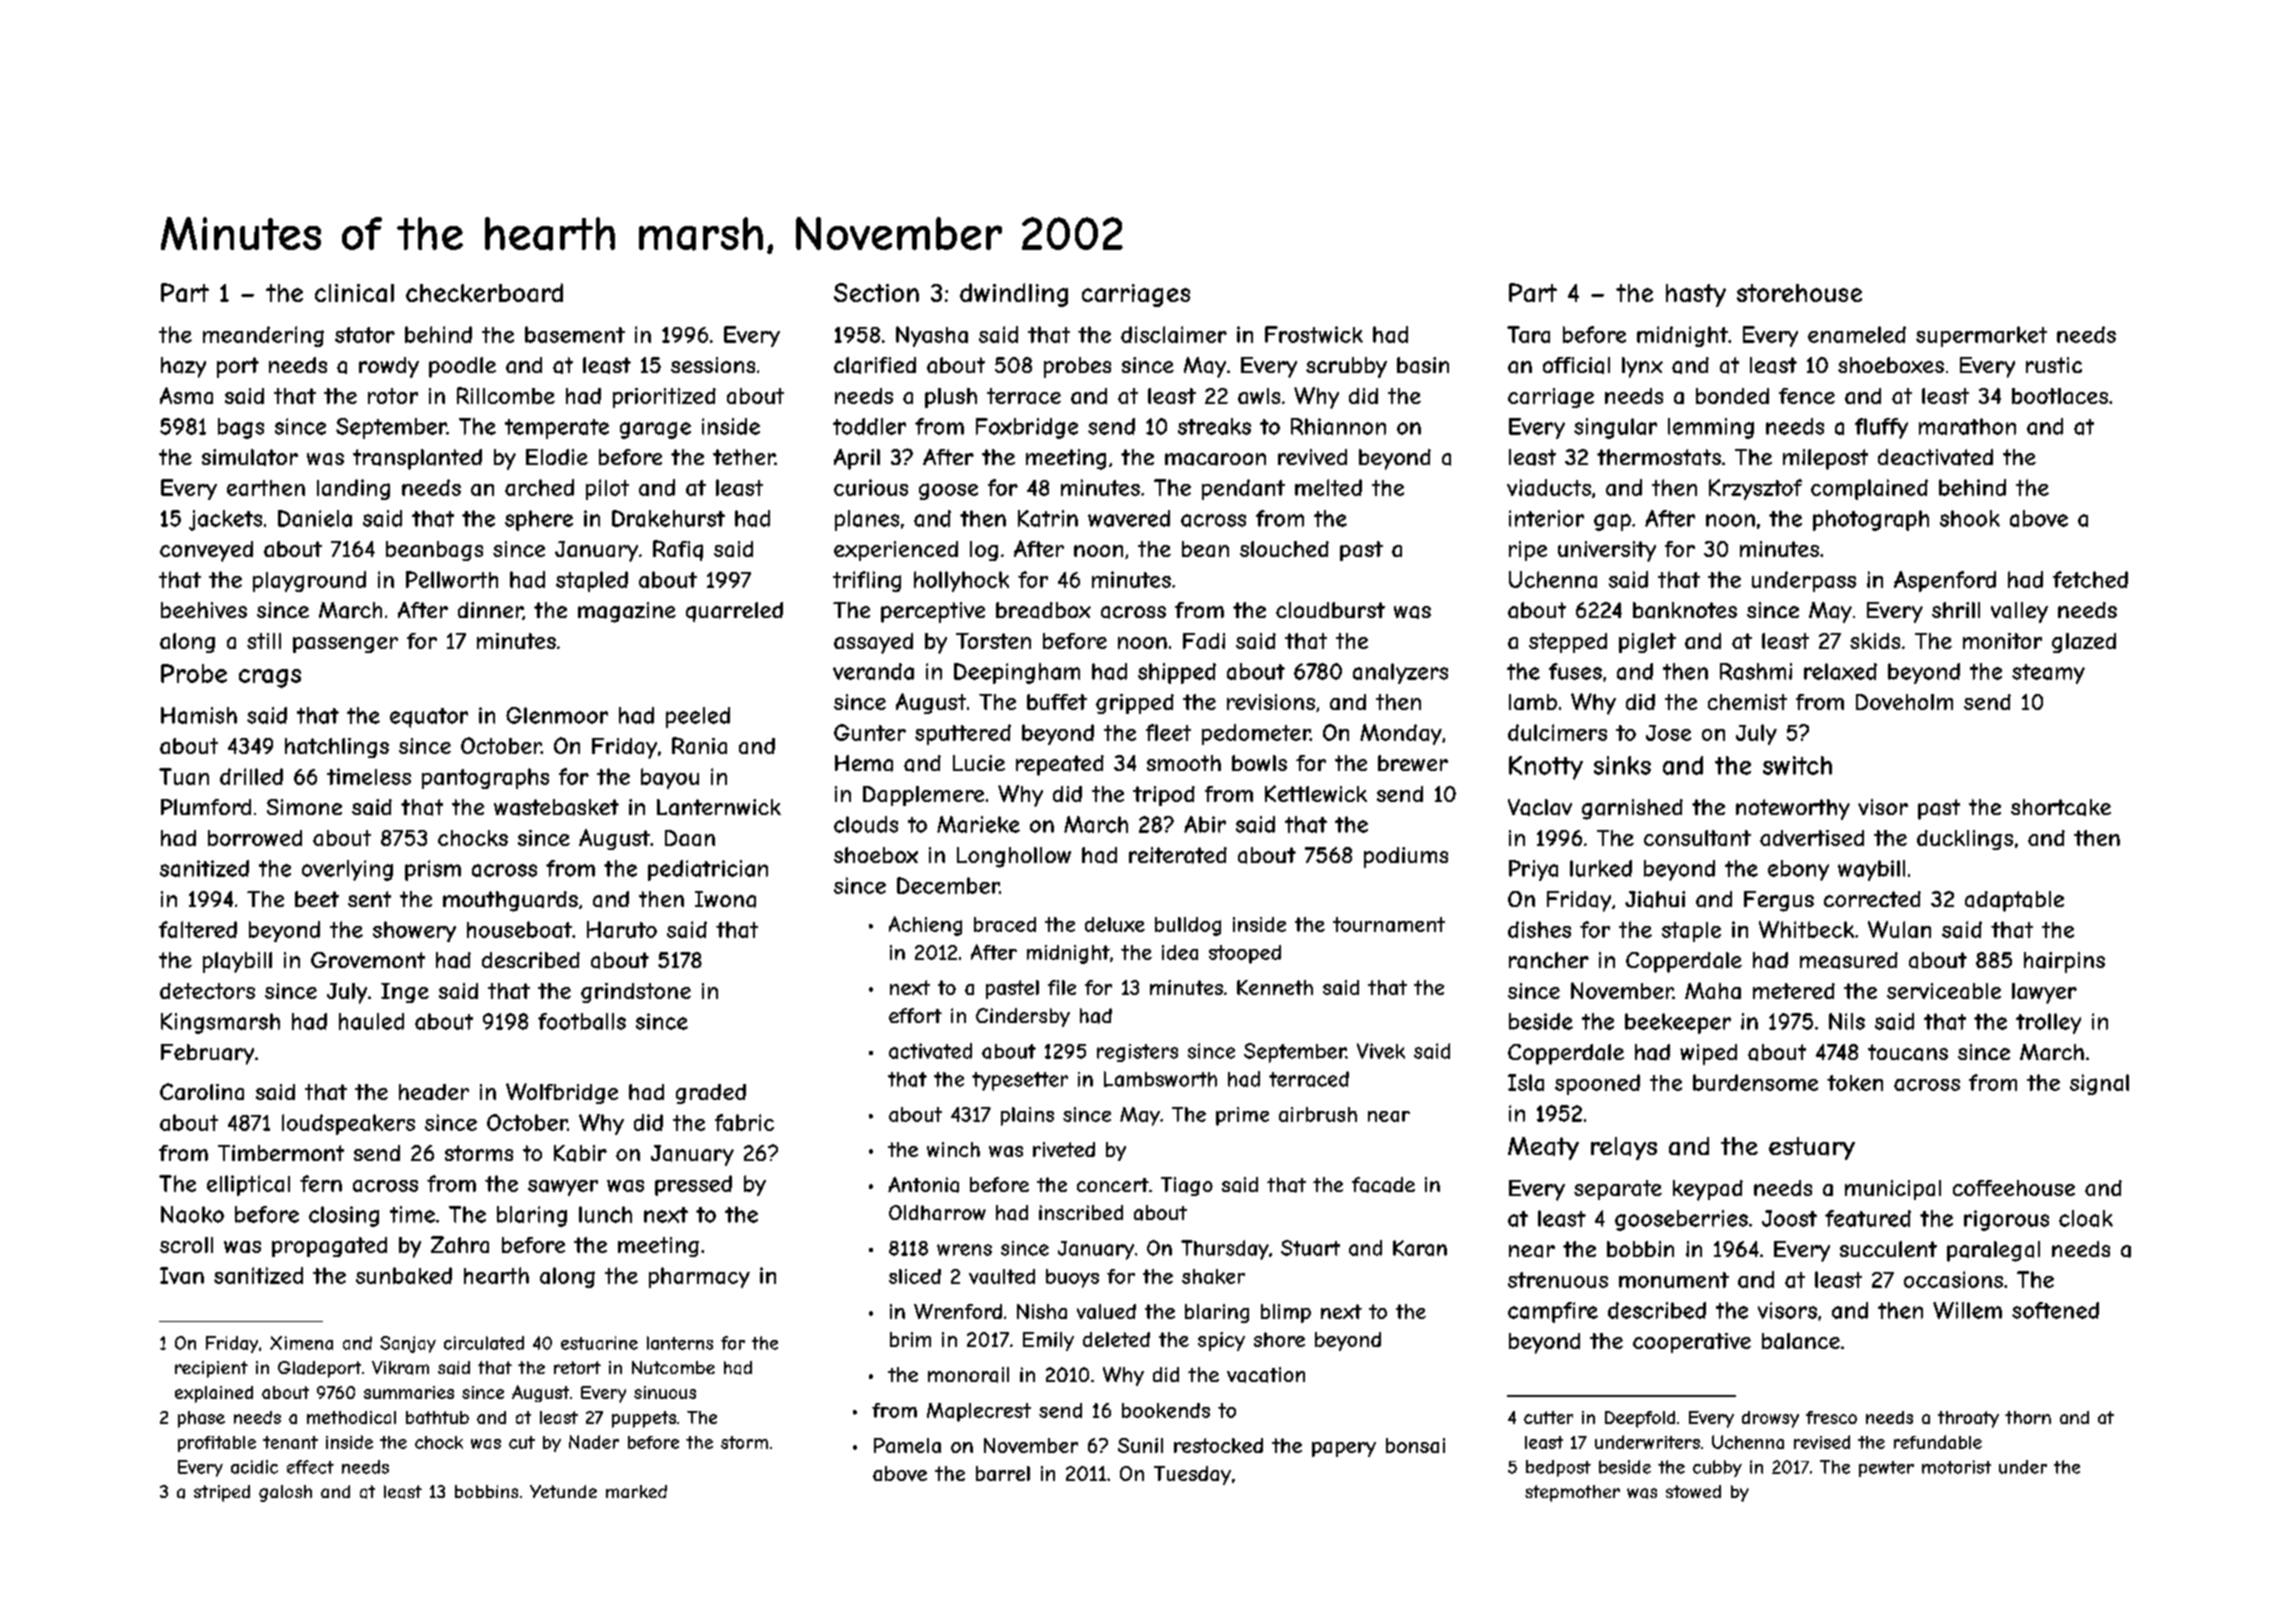 The width and height of the screenshot is (2292, 1620). Describe the element at coordinates (354, 293) in the screenshot. I see `clinical` at that location.
